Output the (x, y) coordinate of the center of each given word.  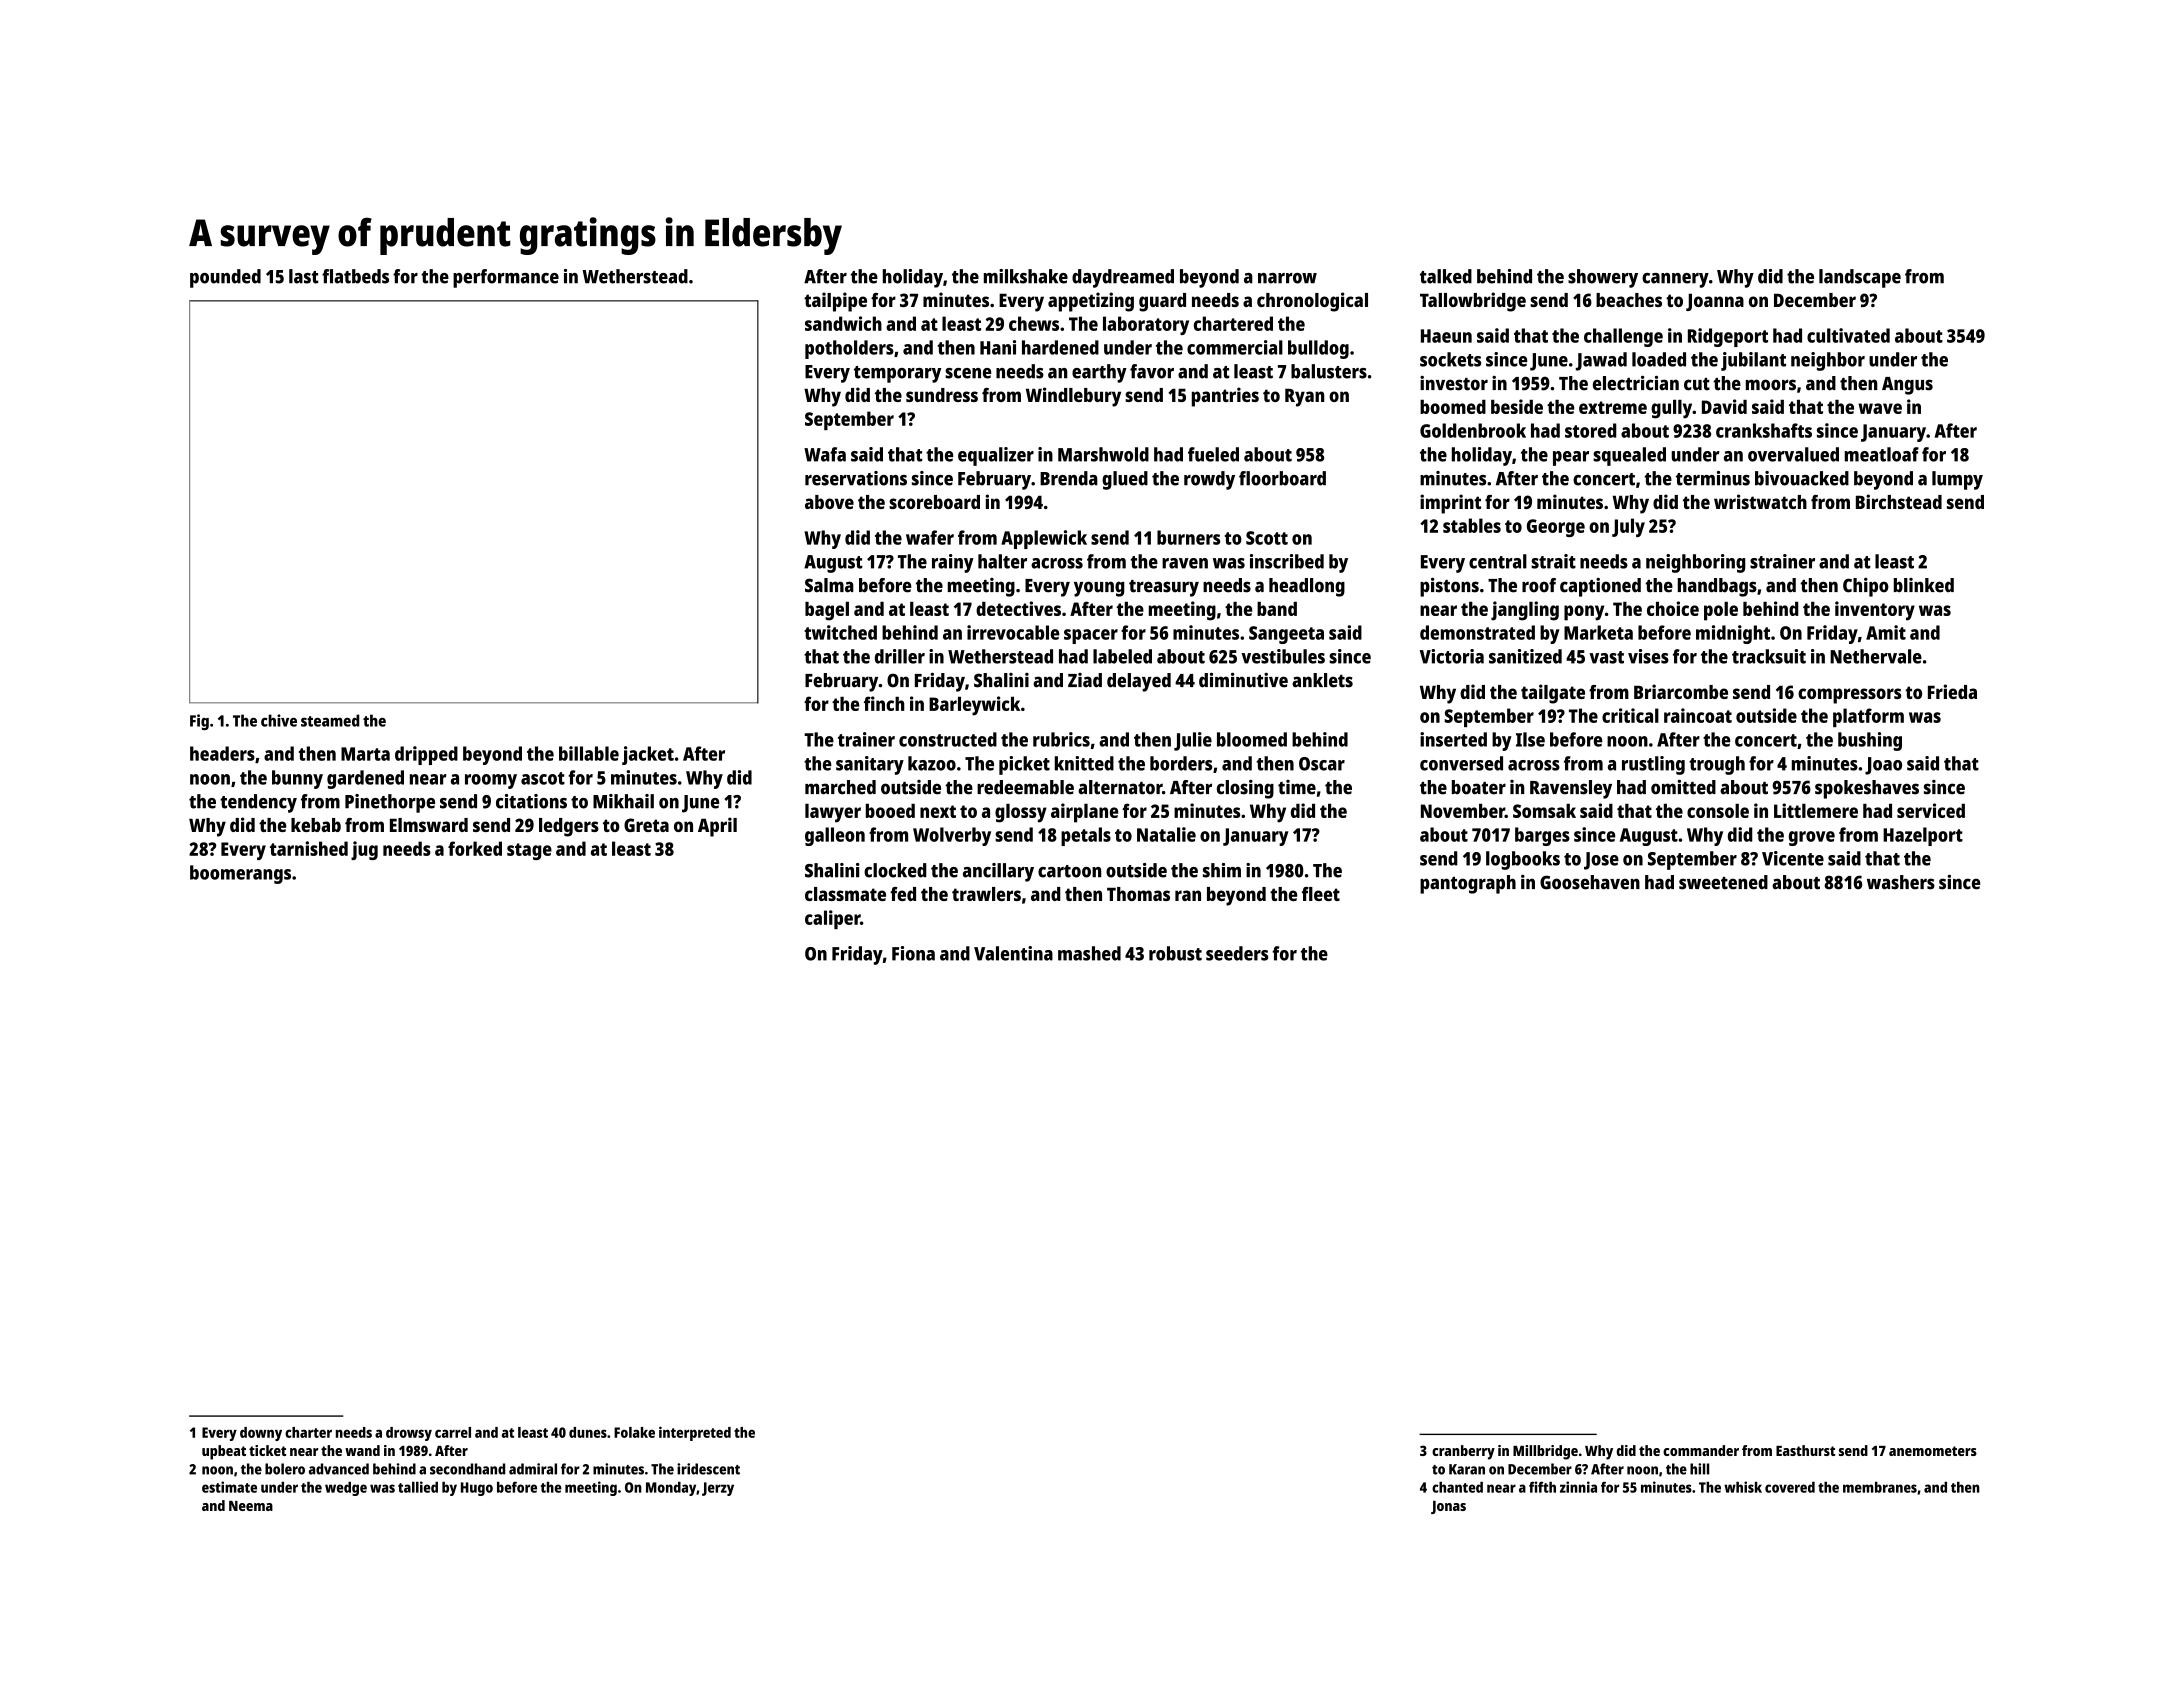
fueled (1213, 454)
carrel (453, 1432)
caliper (832, 919)
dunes (588, 1432)
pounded (225, 278)
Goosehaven (1590, 882)
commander (1701, 1450)
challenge (1623, 337)
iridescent (708, 1469)
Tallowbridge (1473, 302)
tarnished (309, 848)
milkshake (1026, 276)
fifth (1542, 1487)
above (829, 502)
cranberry (1463, 1452)
